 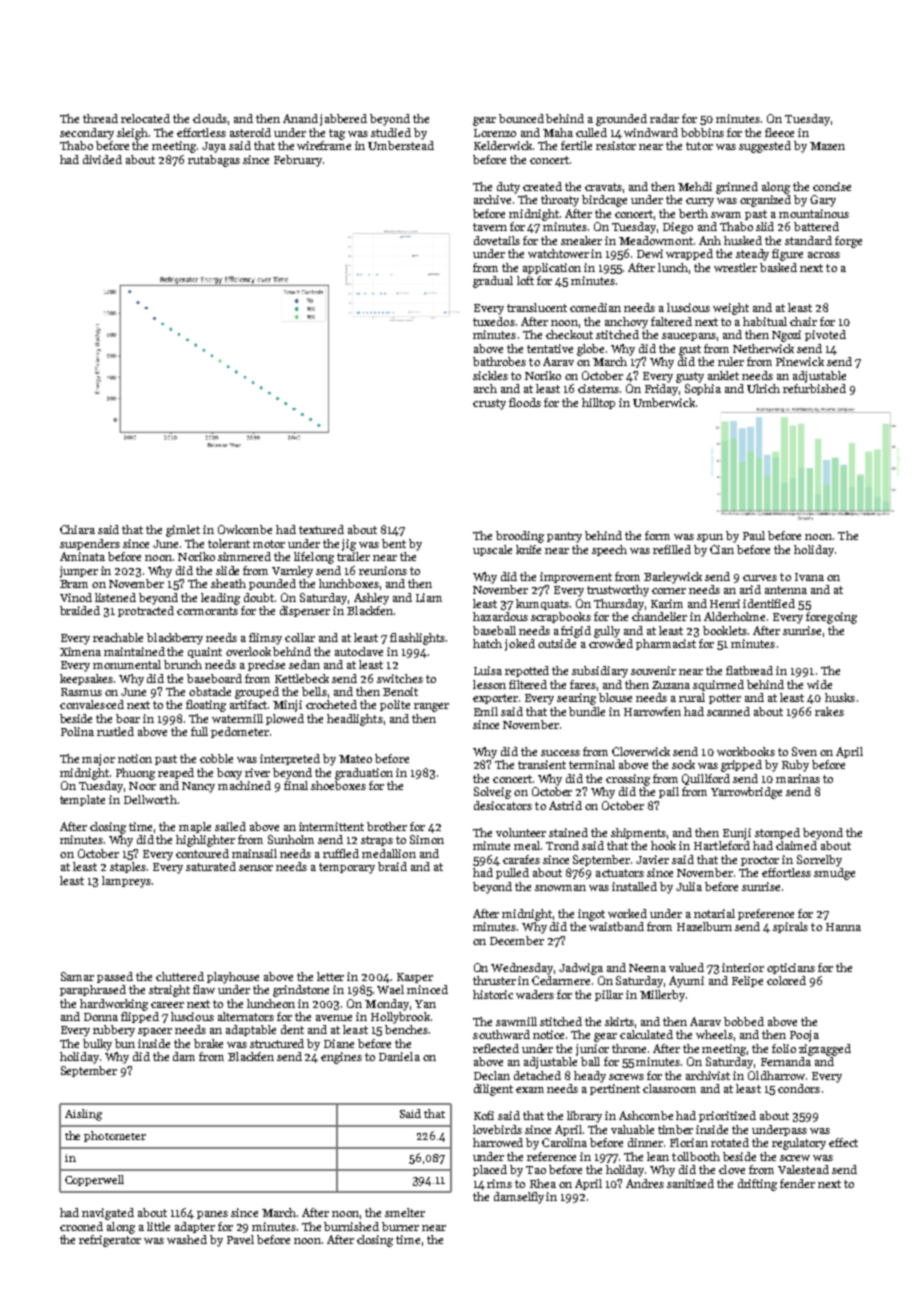 What do you see at coordinates (543, 1183) in the screenshot?
I see `Rhea` at bounding box center [543, 1183].
